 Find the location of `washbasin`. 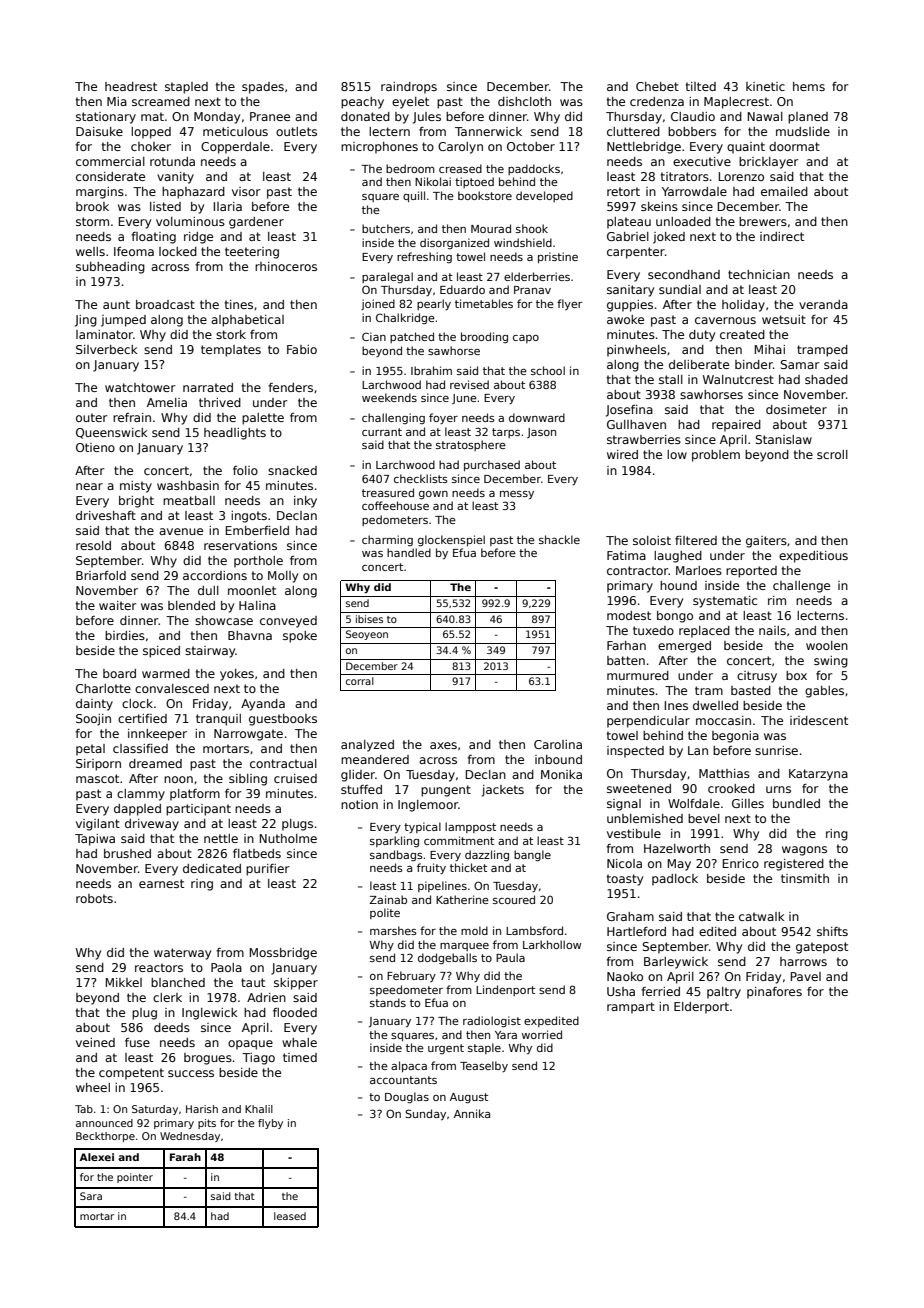

washbasin is located at coordinates (188, 485).
